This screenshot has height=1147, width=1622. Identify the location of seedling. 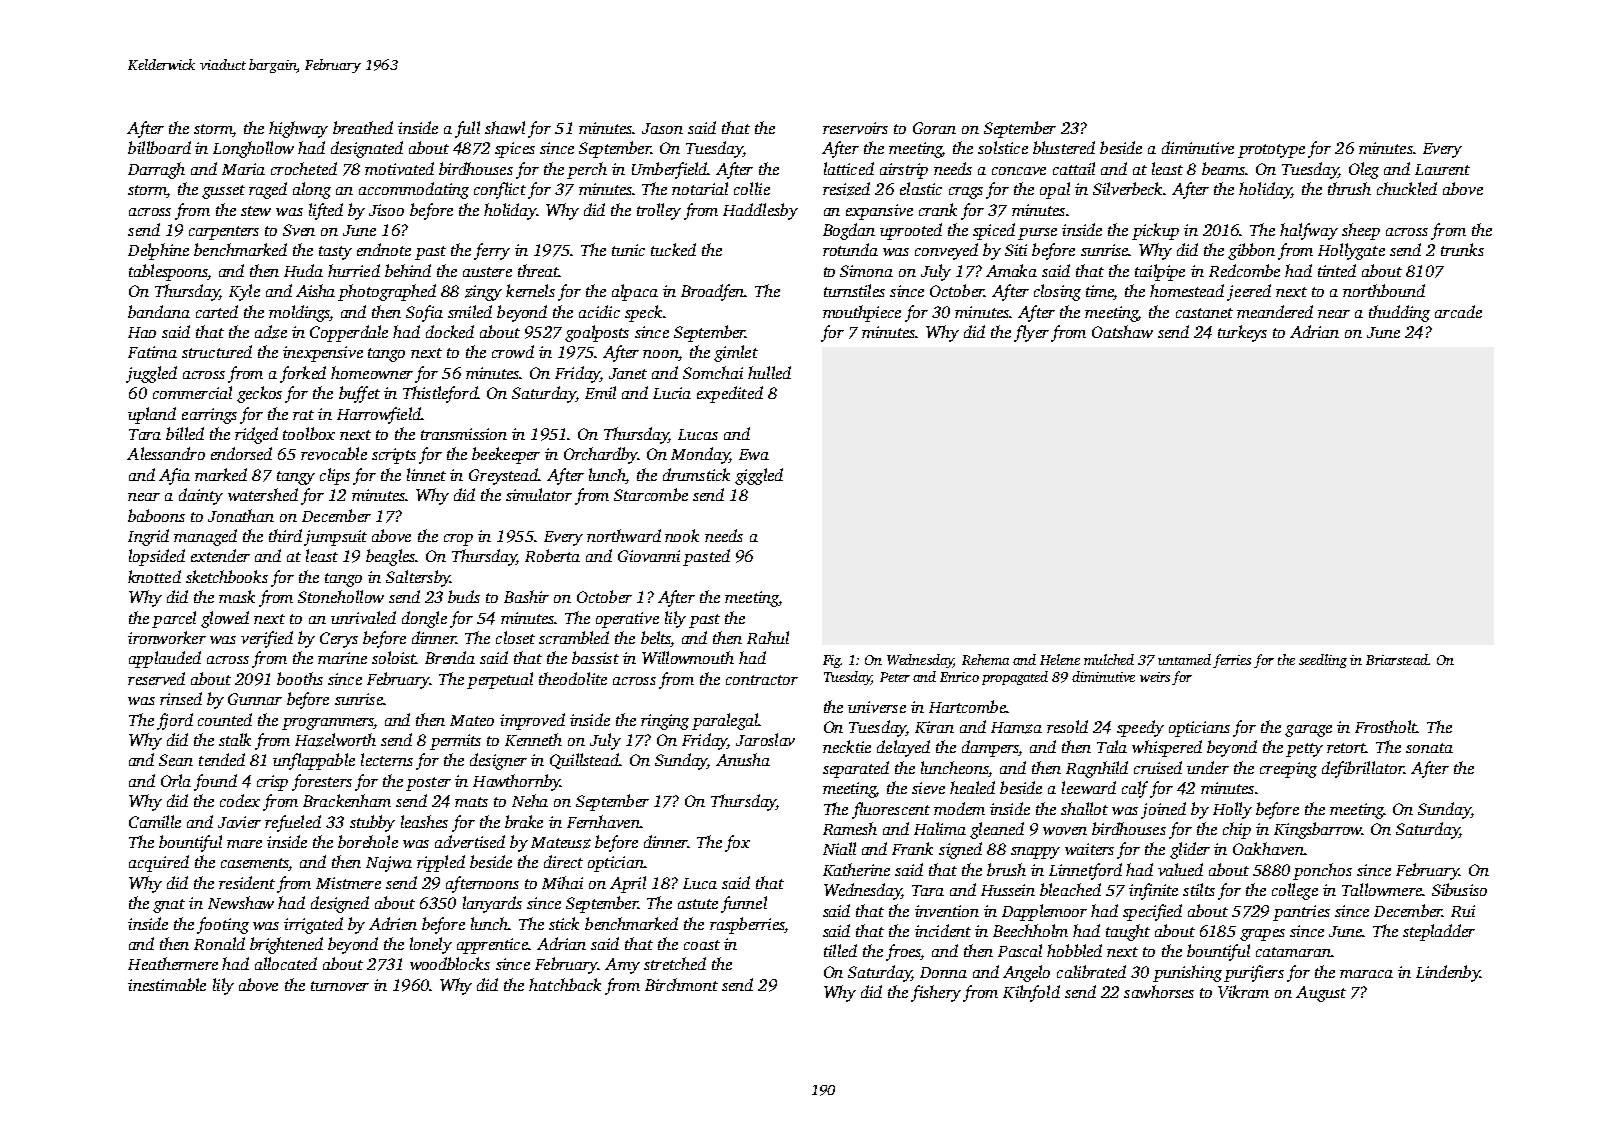
(1323, 661).
